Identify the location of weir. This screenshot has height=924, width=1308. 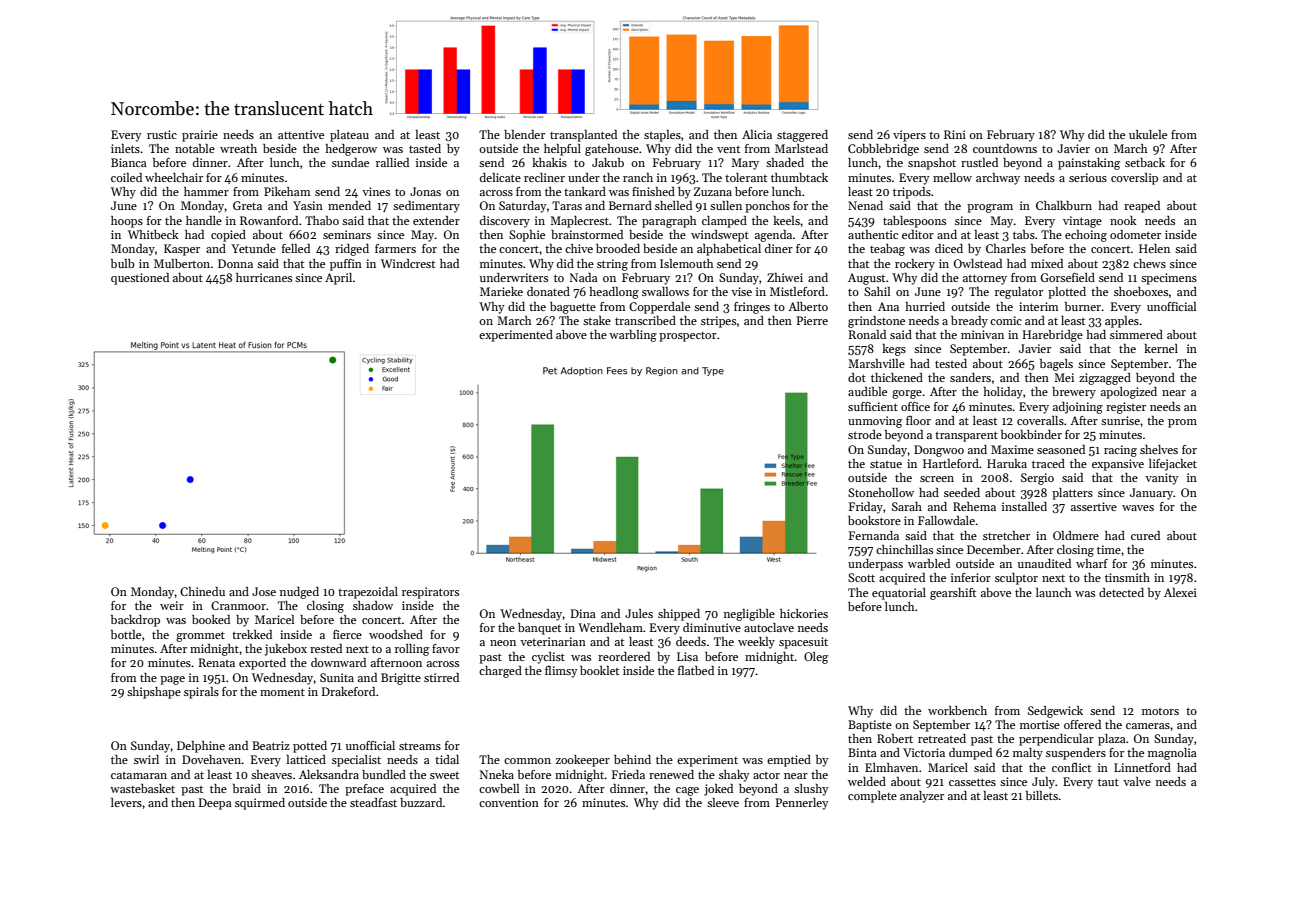
(172, 605).
